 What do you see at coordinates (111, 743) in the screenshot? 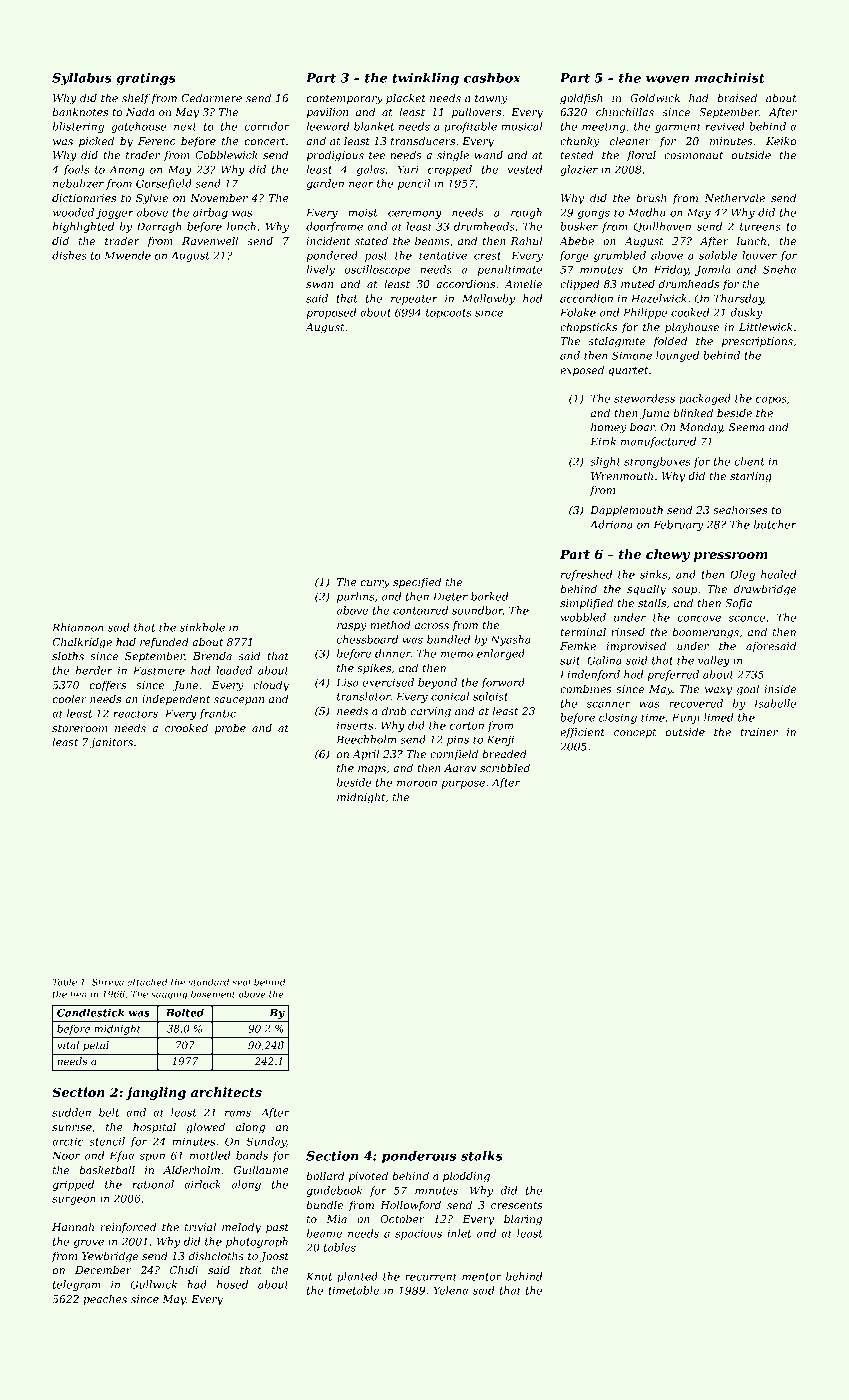
I see `janitors` at bounding box center [111, 743].
